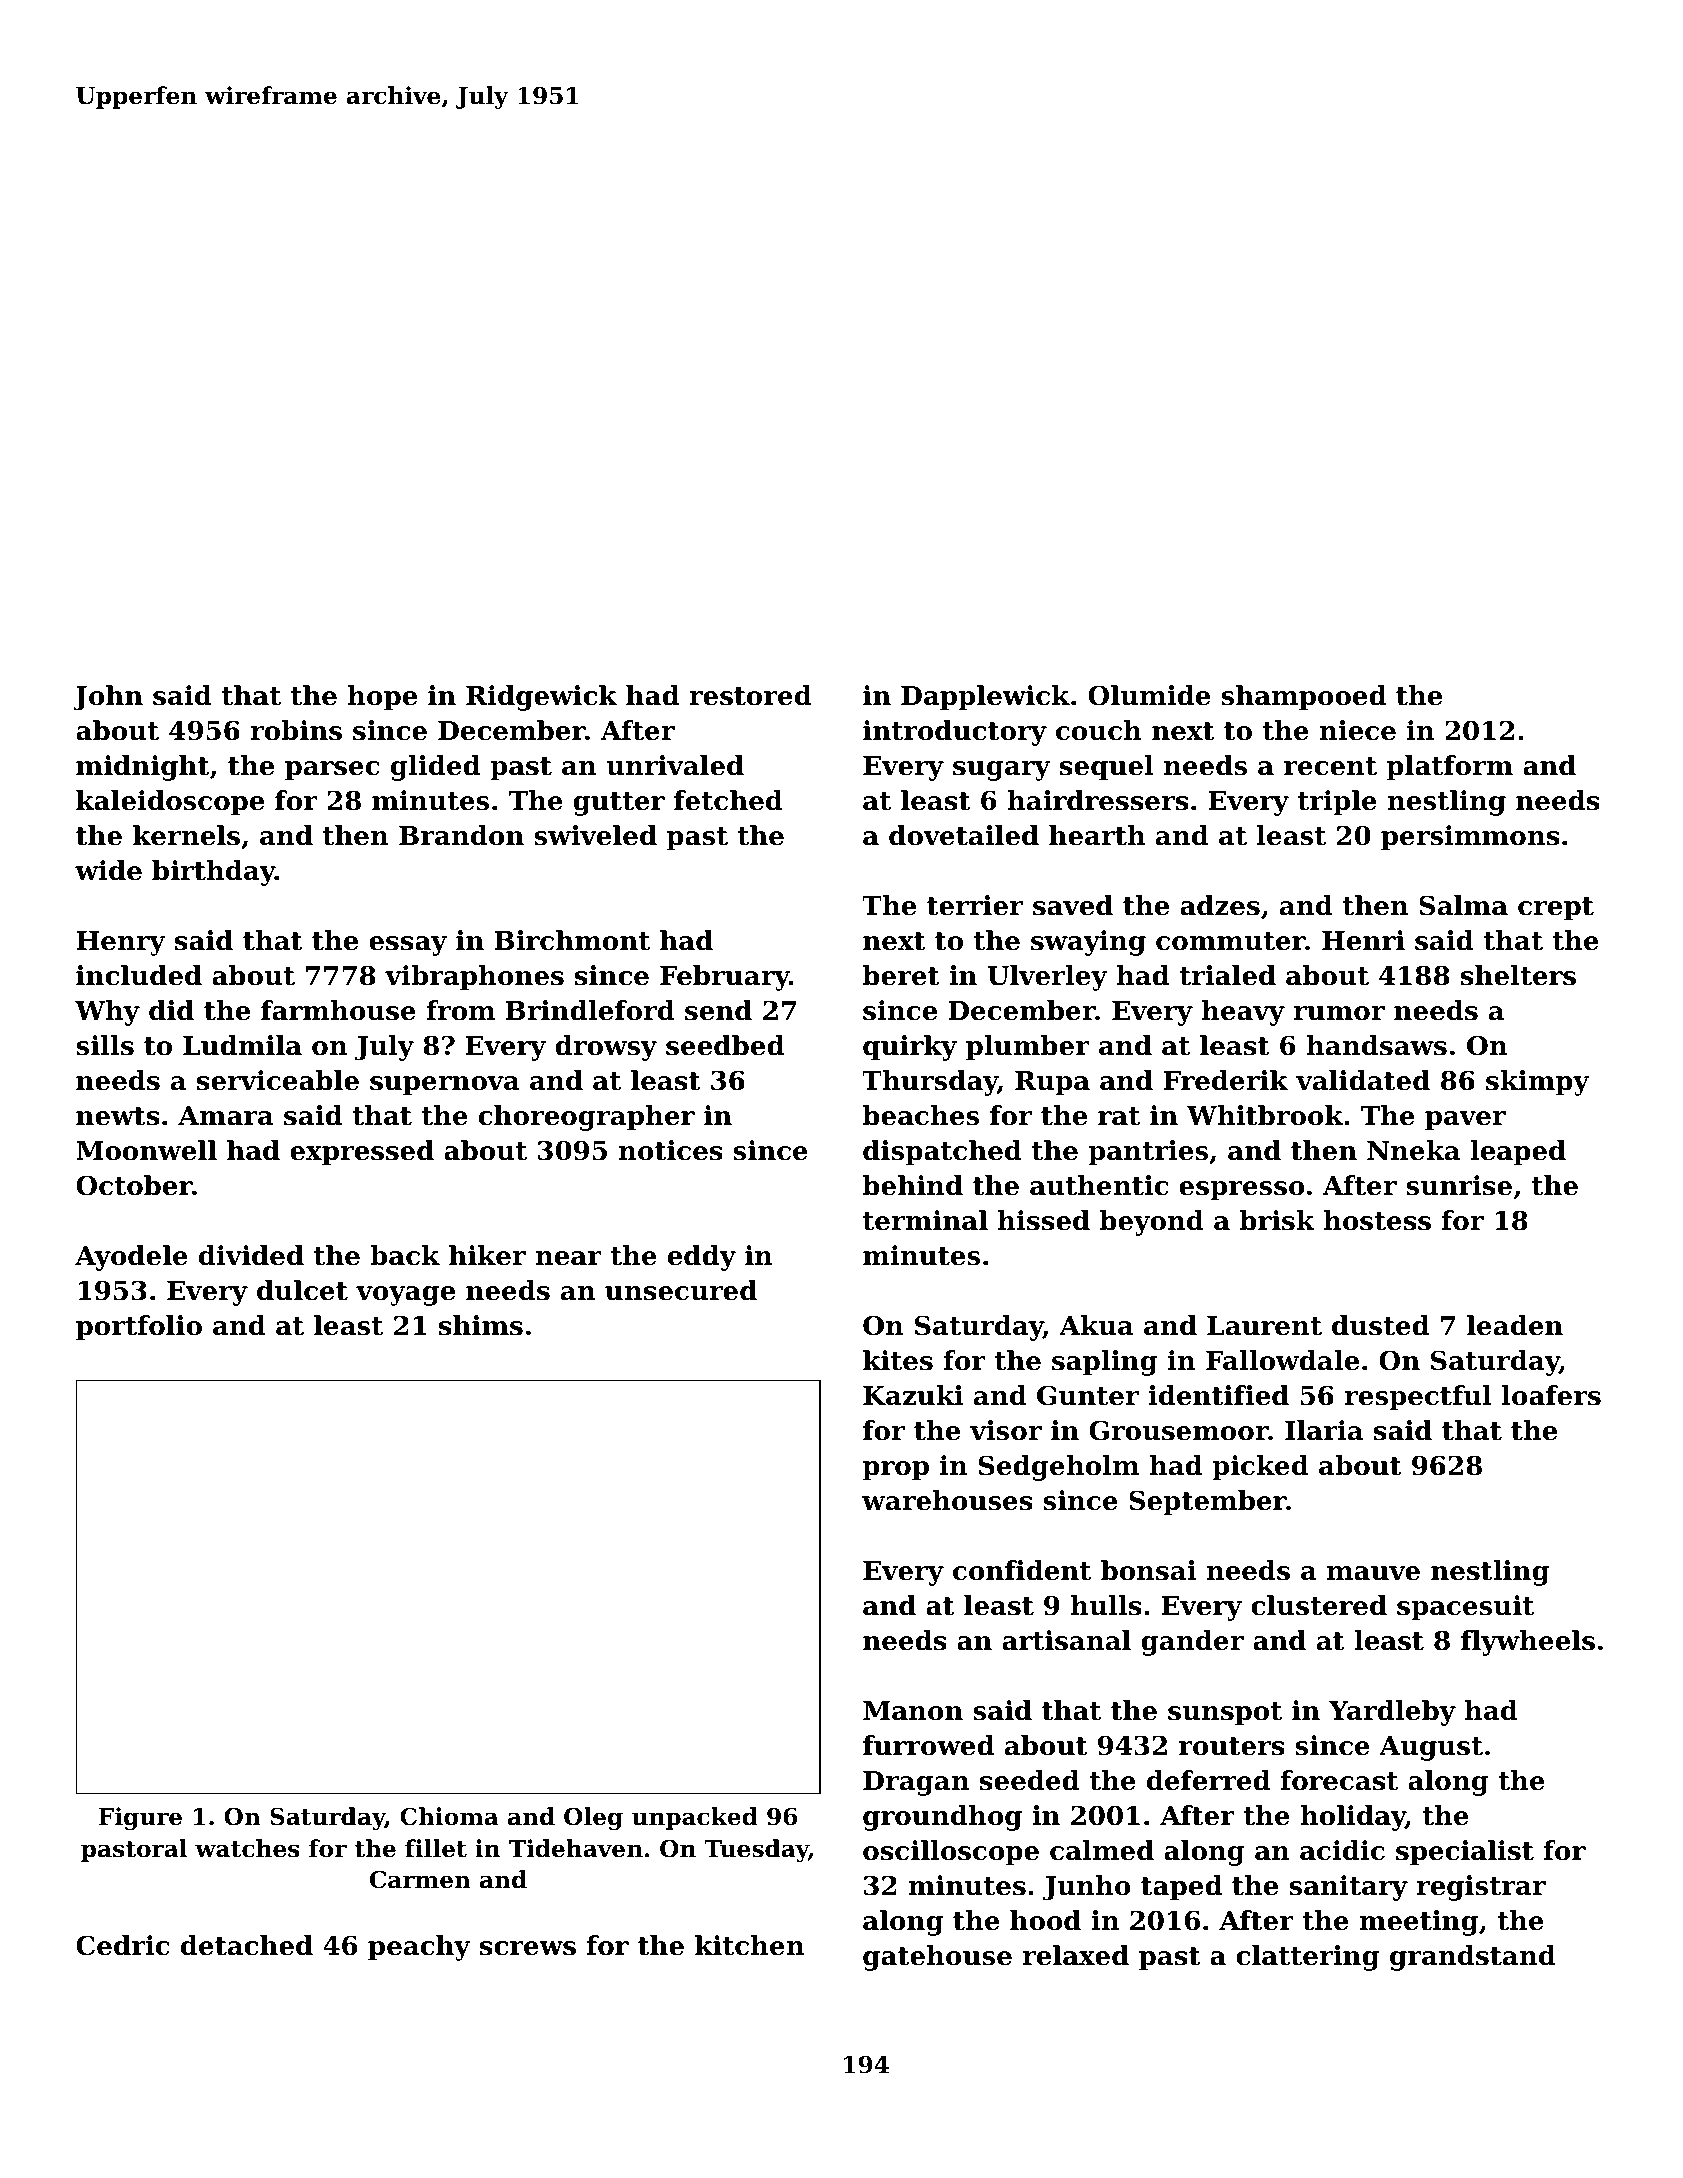 The image size is (1683, 2178). What do you see at coordinates (930, 1083) in the screenshot?
I see `Thursday` at bounding box center [930, 1083].
